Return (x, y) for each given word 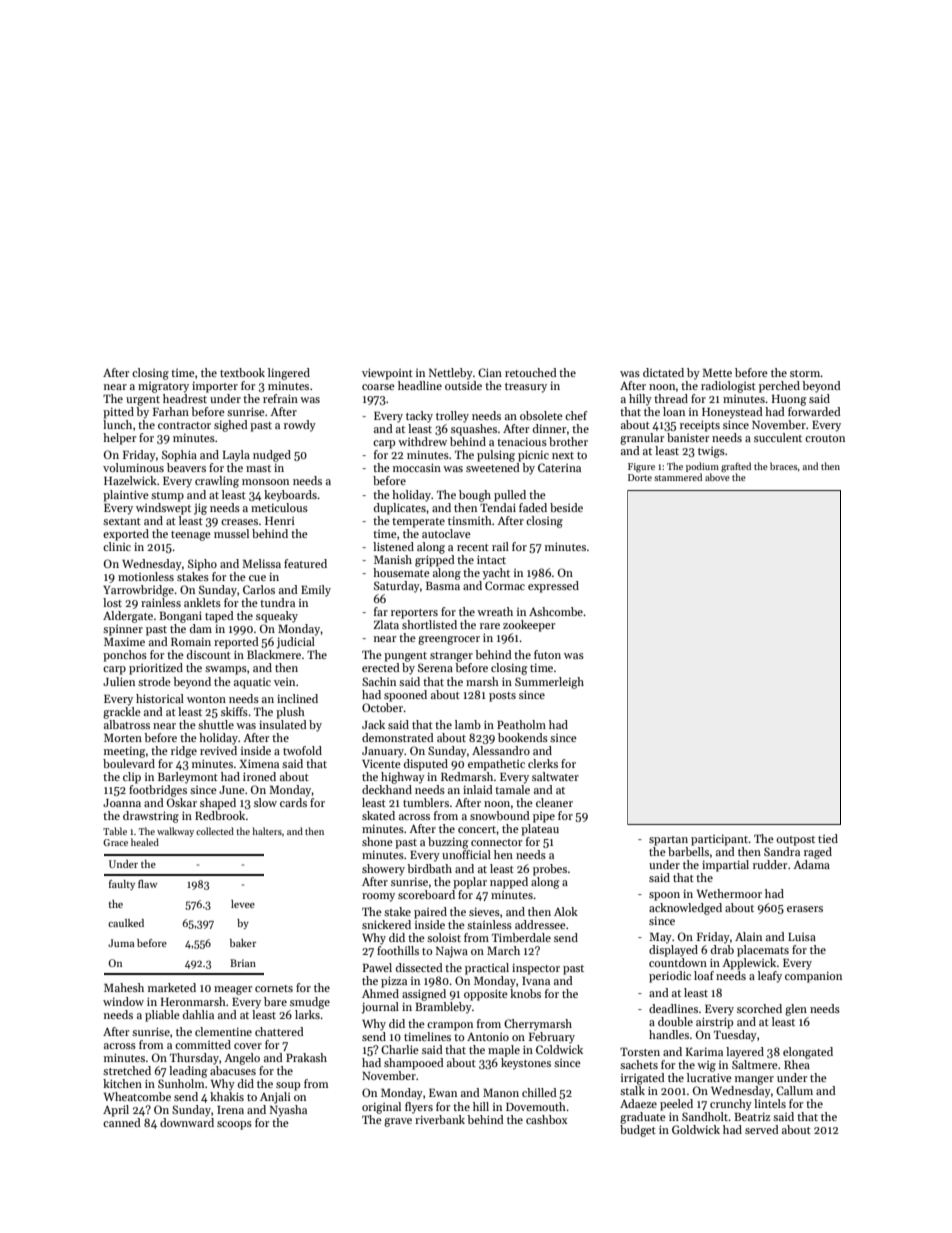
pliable (162, 1016)
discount (209, 654)
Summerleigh (549, 683)
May (660, 938)
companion (813, 977)
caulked (126, 923)
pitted (118, 413)
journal (380, 1008)
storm (805, 373)
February (552, 1038)
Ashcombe (556, 611)
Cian (490, 372)
